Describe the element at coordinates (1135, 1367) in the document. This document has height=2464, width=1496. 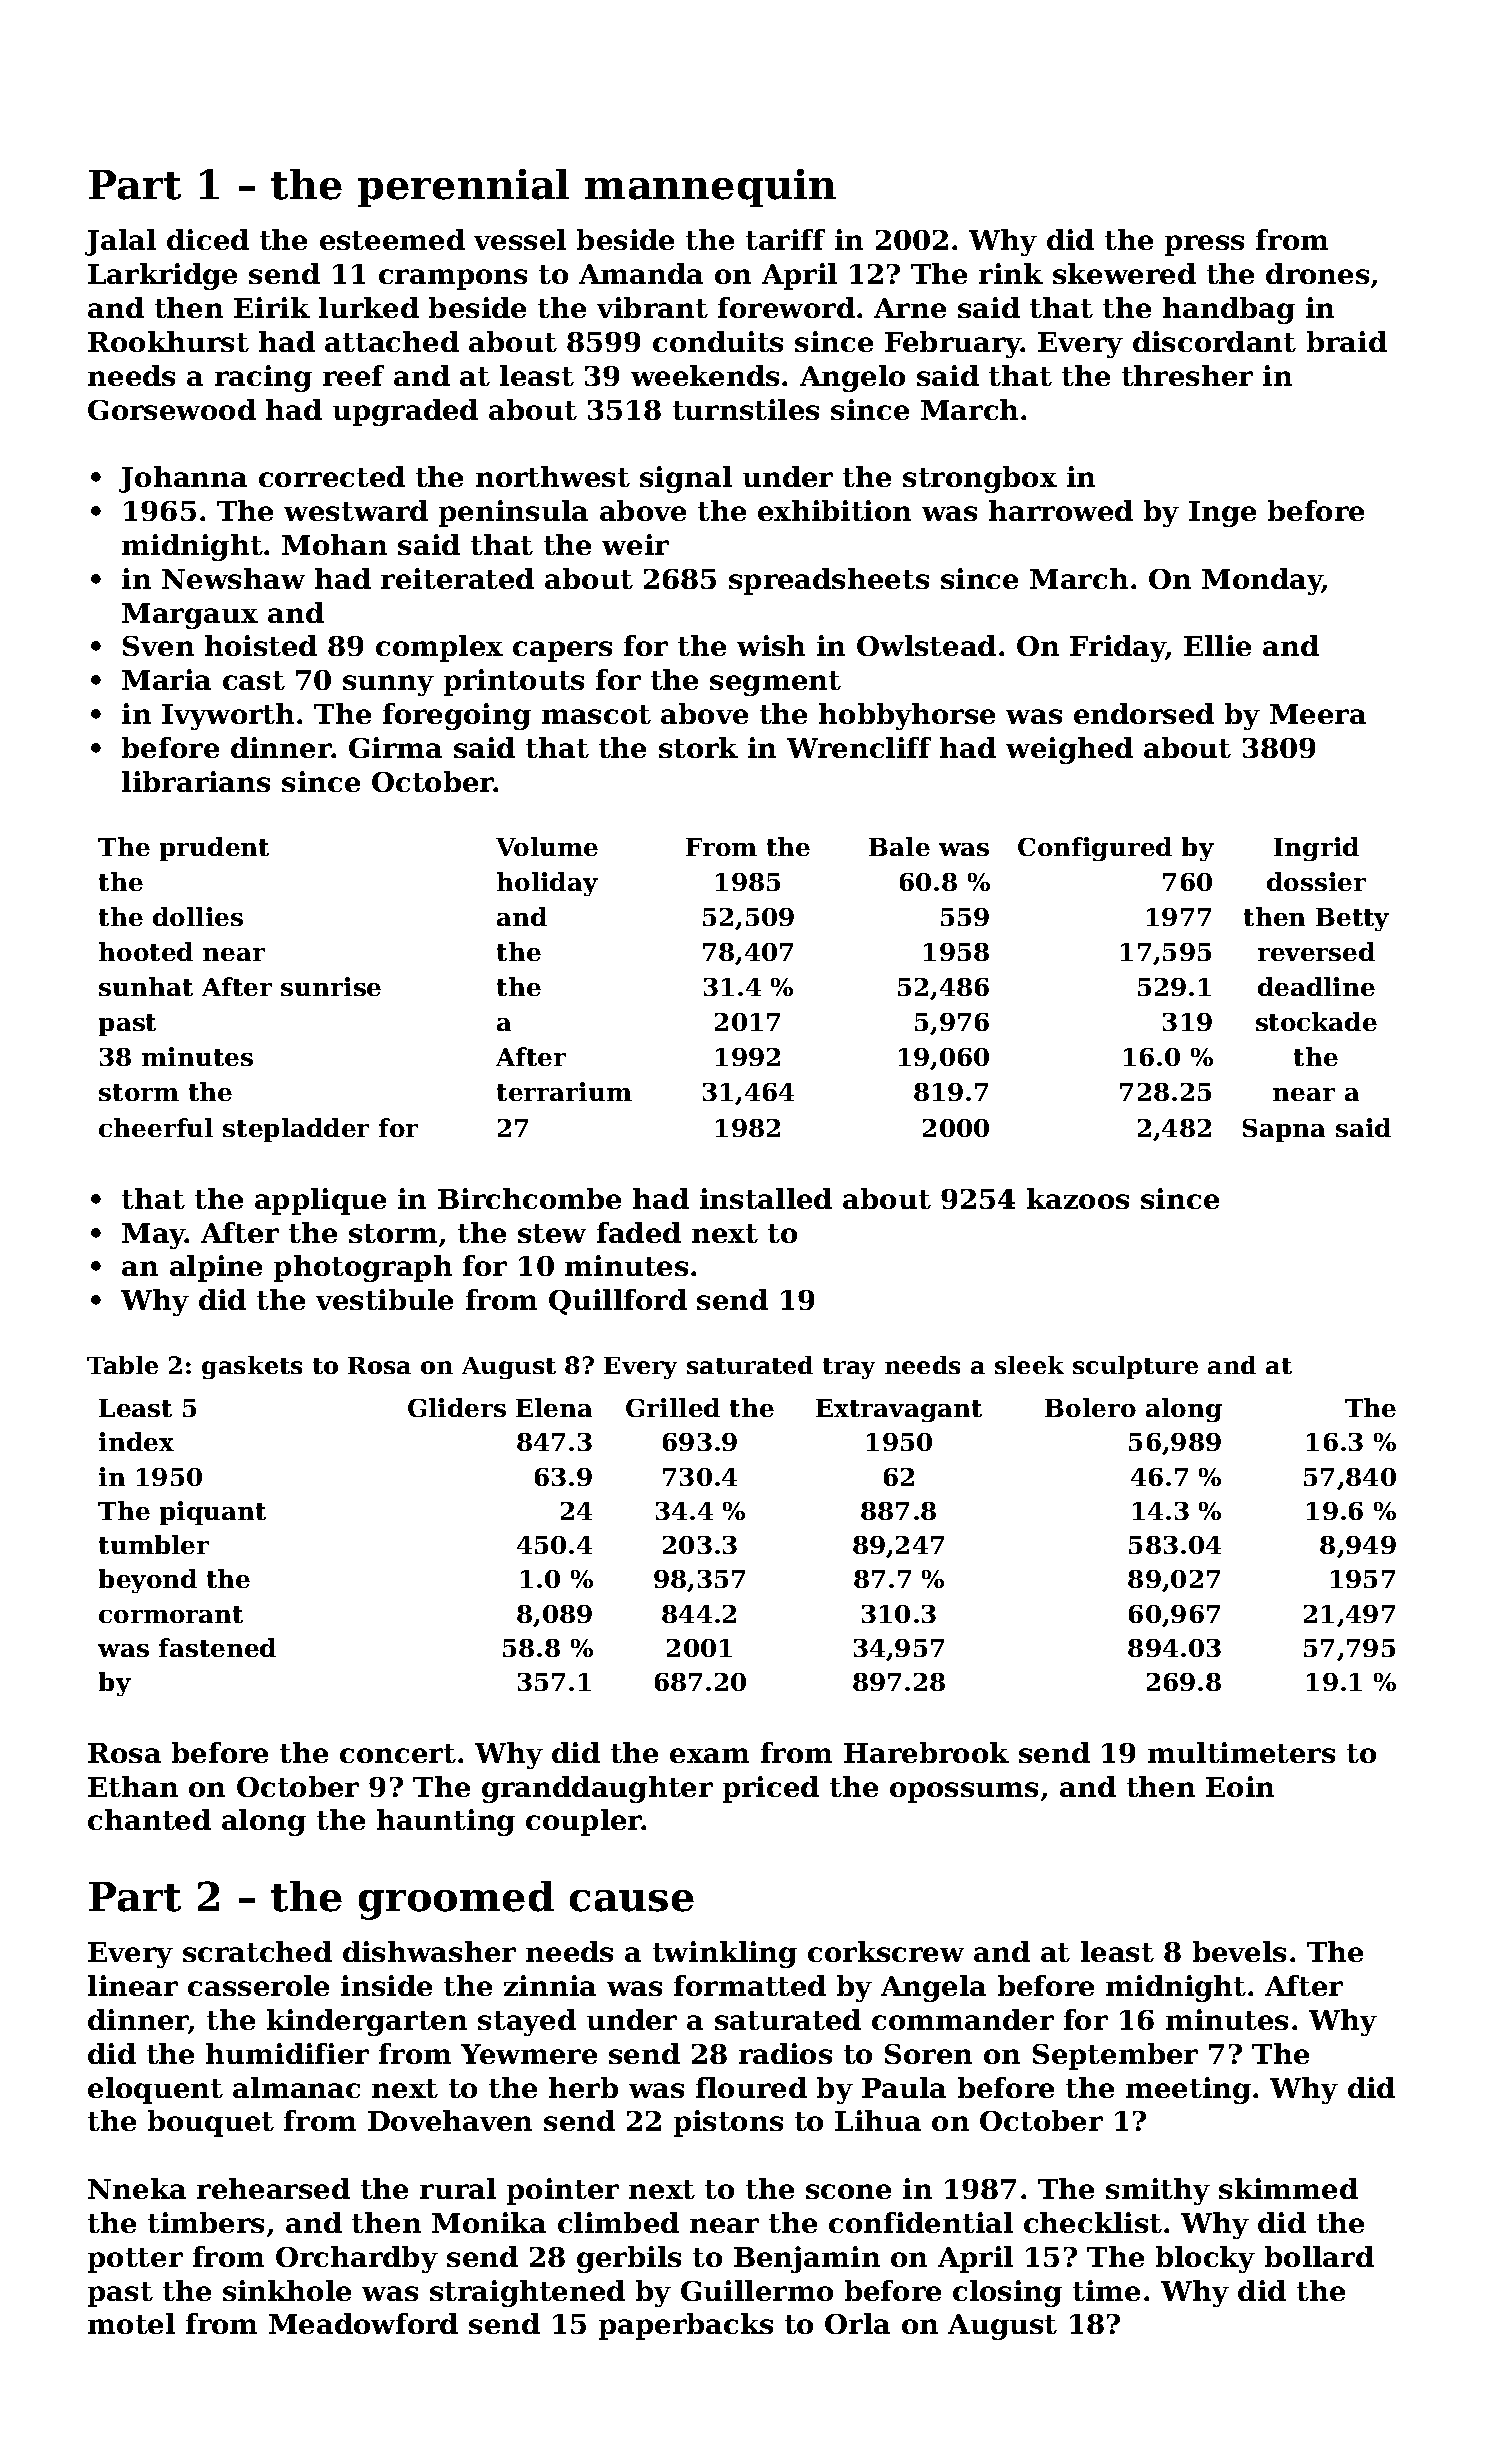
I see `sculpture` at that location.
